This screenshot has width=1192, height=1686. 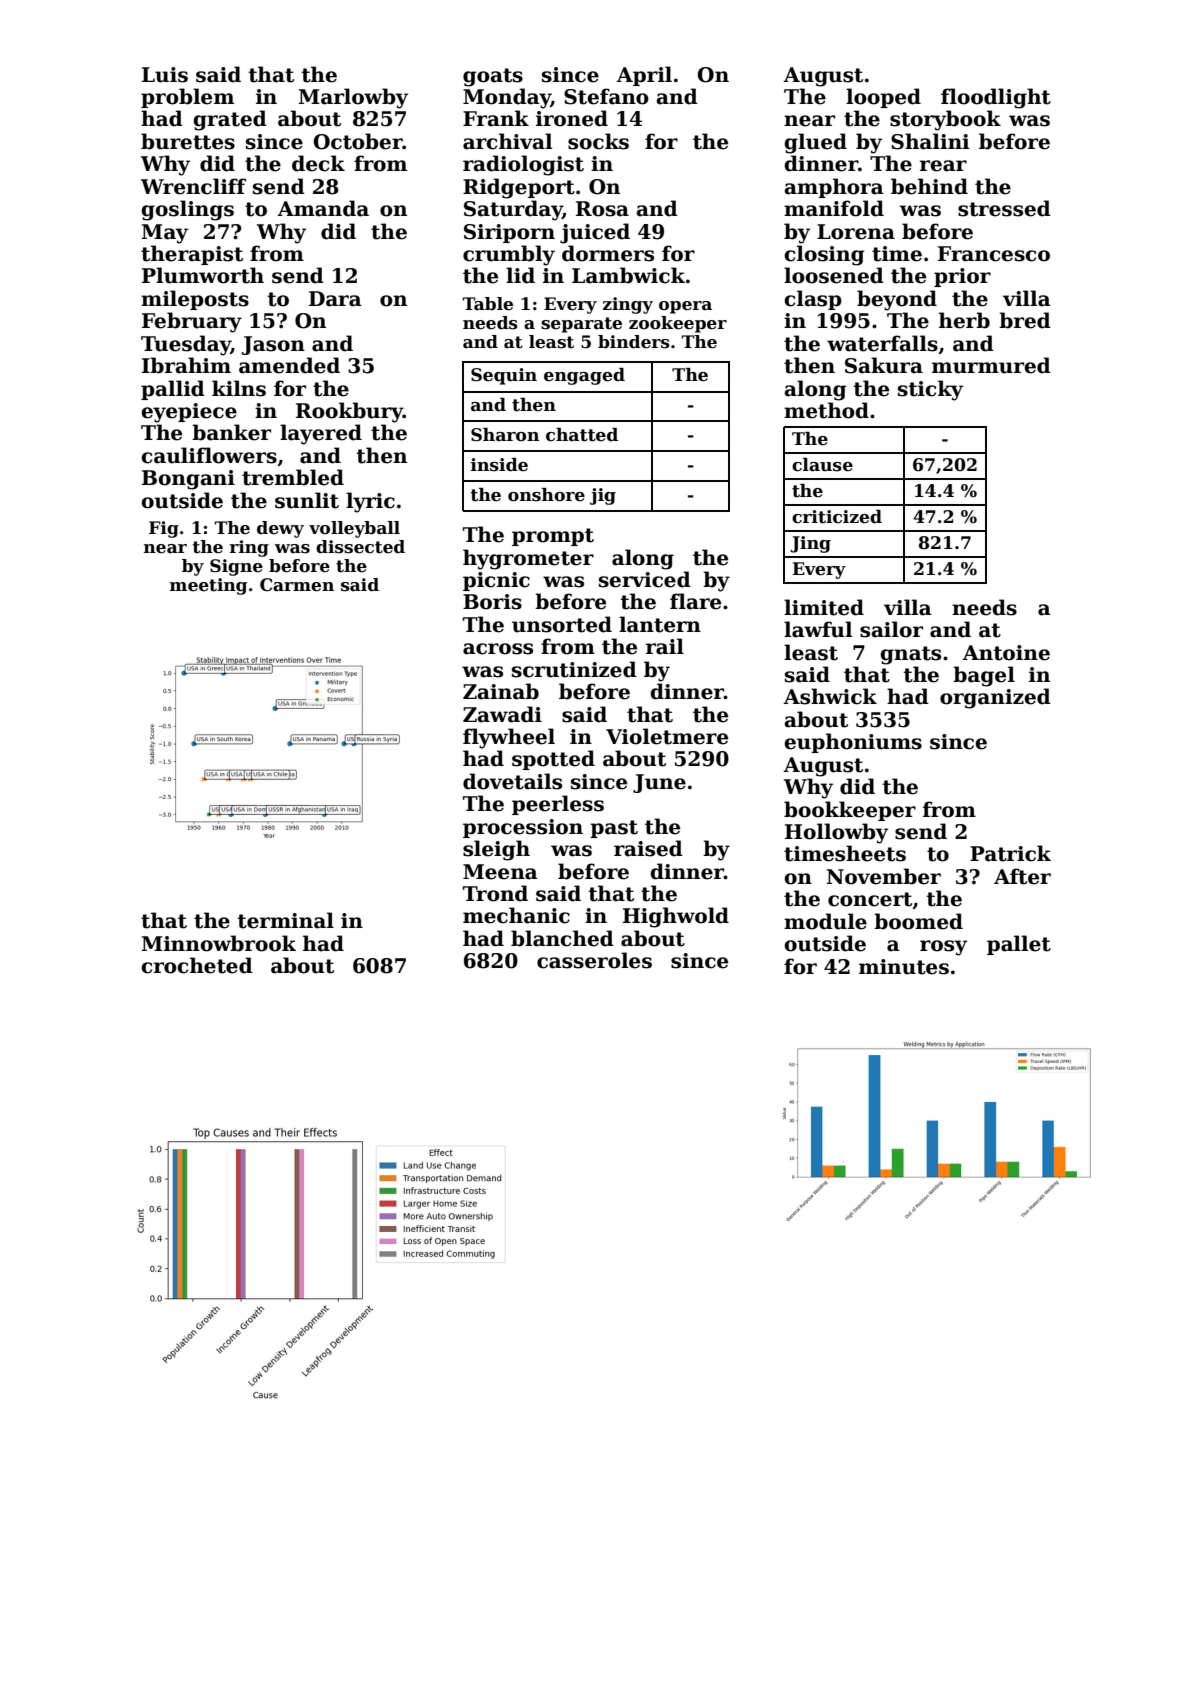 What do you see at coordinates (165, 75) in the screenshot?
I see `Luis` at bounding box center [165, 75].
